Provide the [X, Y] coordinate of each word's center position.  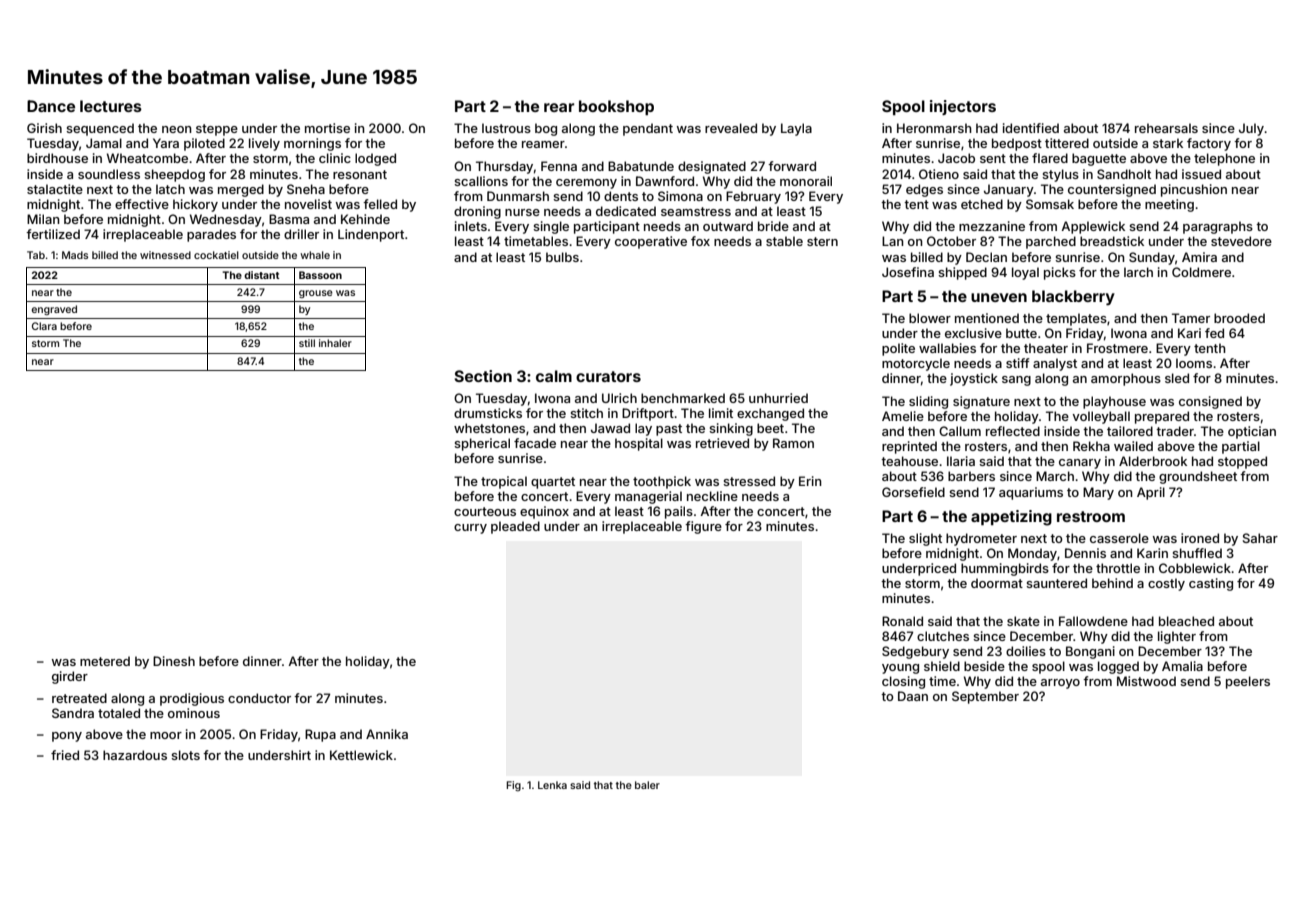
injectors [963, 107]
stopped [1242, 462]
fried [65, 755]
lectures [111, 106]
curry [470, 529]
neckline [712, 496]
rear [559, 107]
